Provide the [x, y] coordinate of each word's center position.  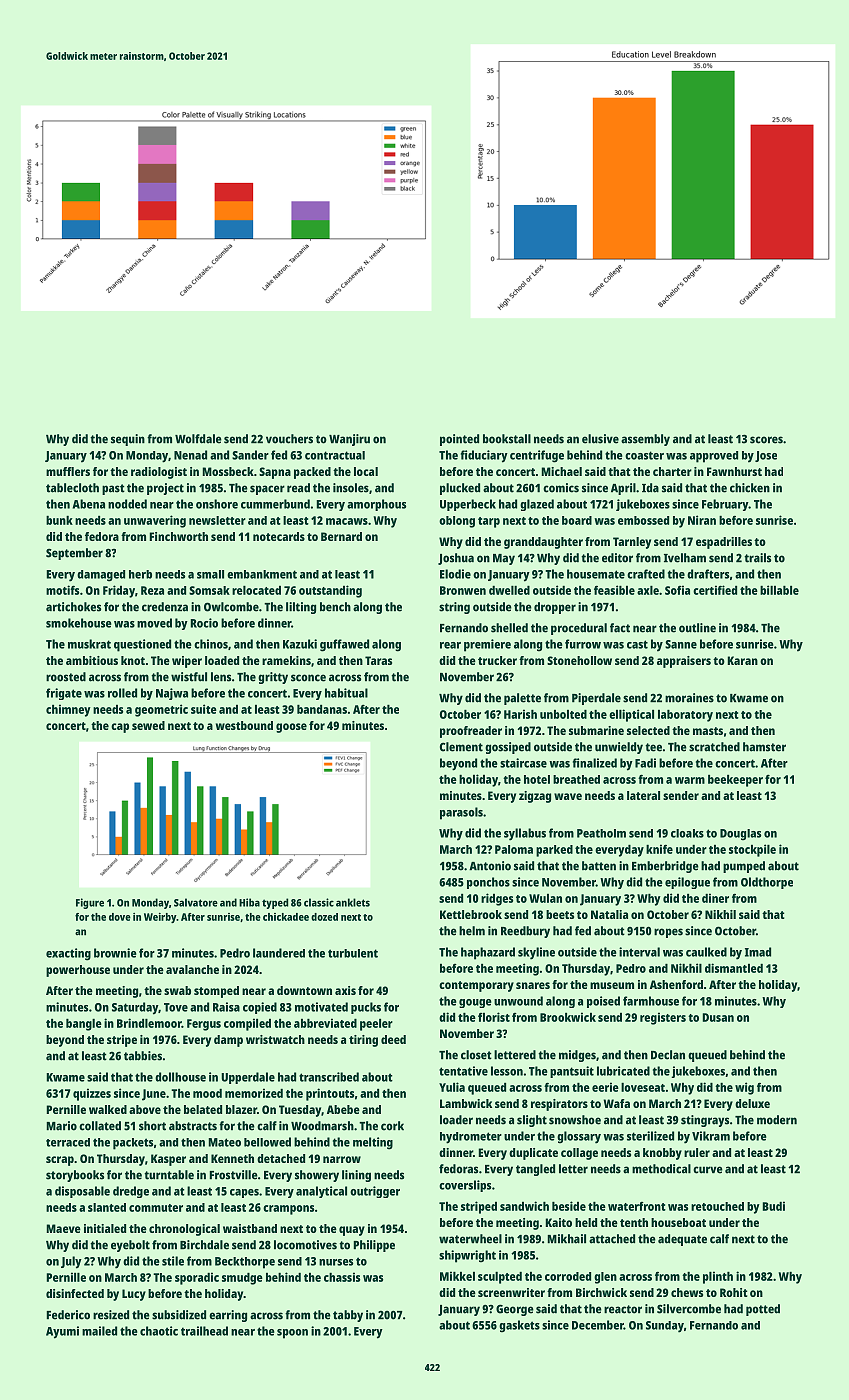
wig [744, 1088]
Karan [743, 660]
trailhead [204, 1331]
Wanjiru [349, 440]
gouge [475, 1003]
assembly [645, 440]
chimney [68, 710]
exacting [68, 954]
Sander [250, 455]
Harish [520, 714]
